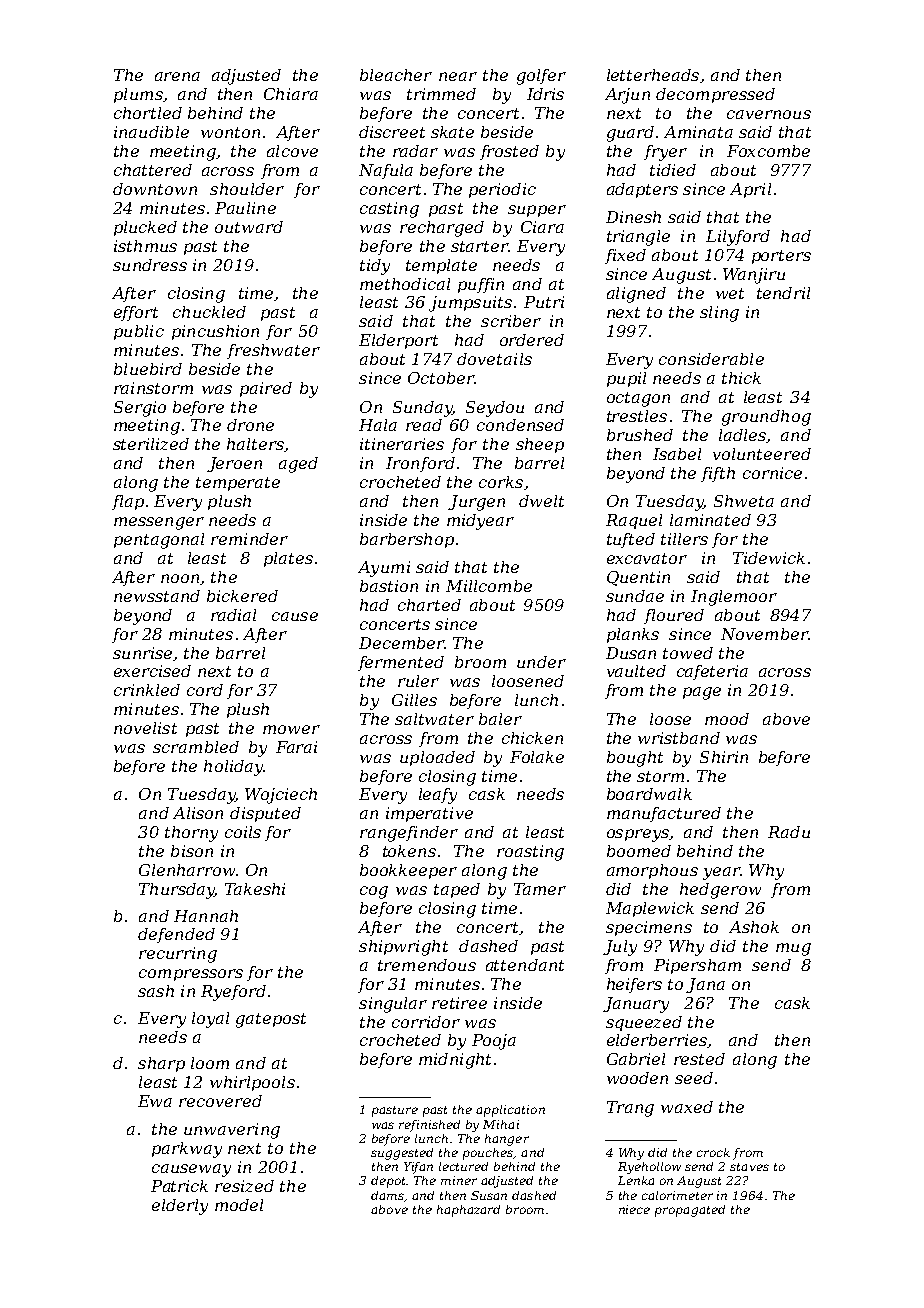  I want to click on arena, so click(177, 76).
